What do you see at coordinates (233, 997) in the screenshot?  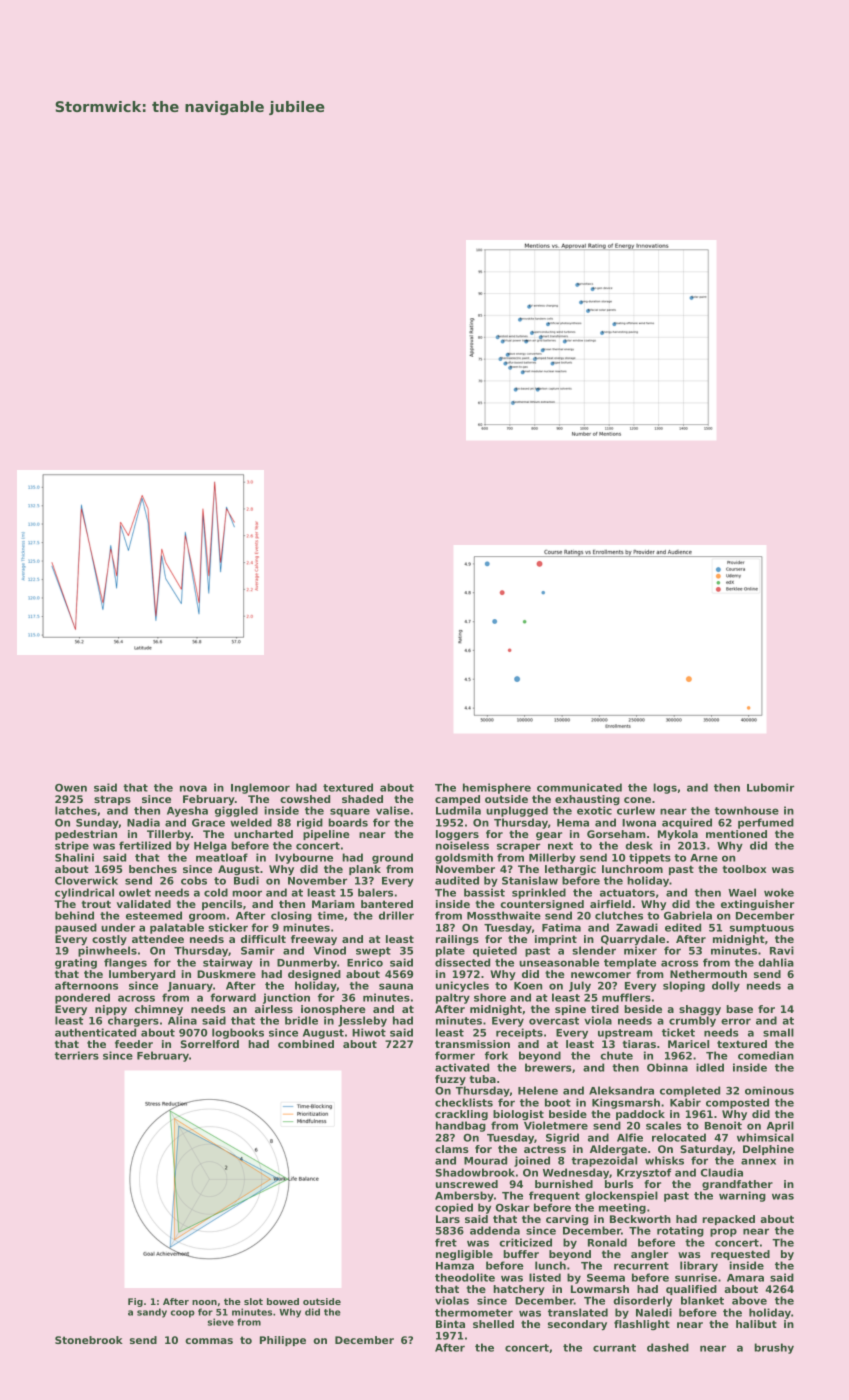 I see `forward` at bounding box center [233, 997].
